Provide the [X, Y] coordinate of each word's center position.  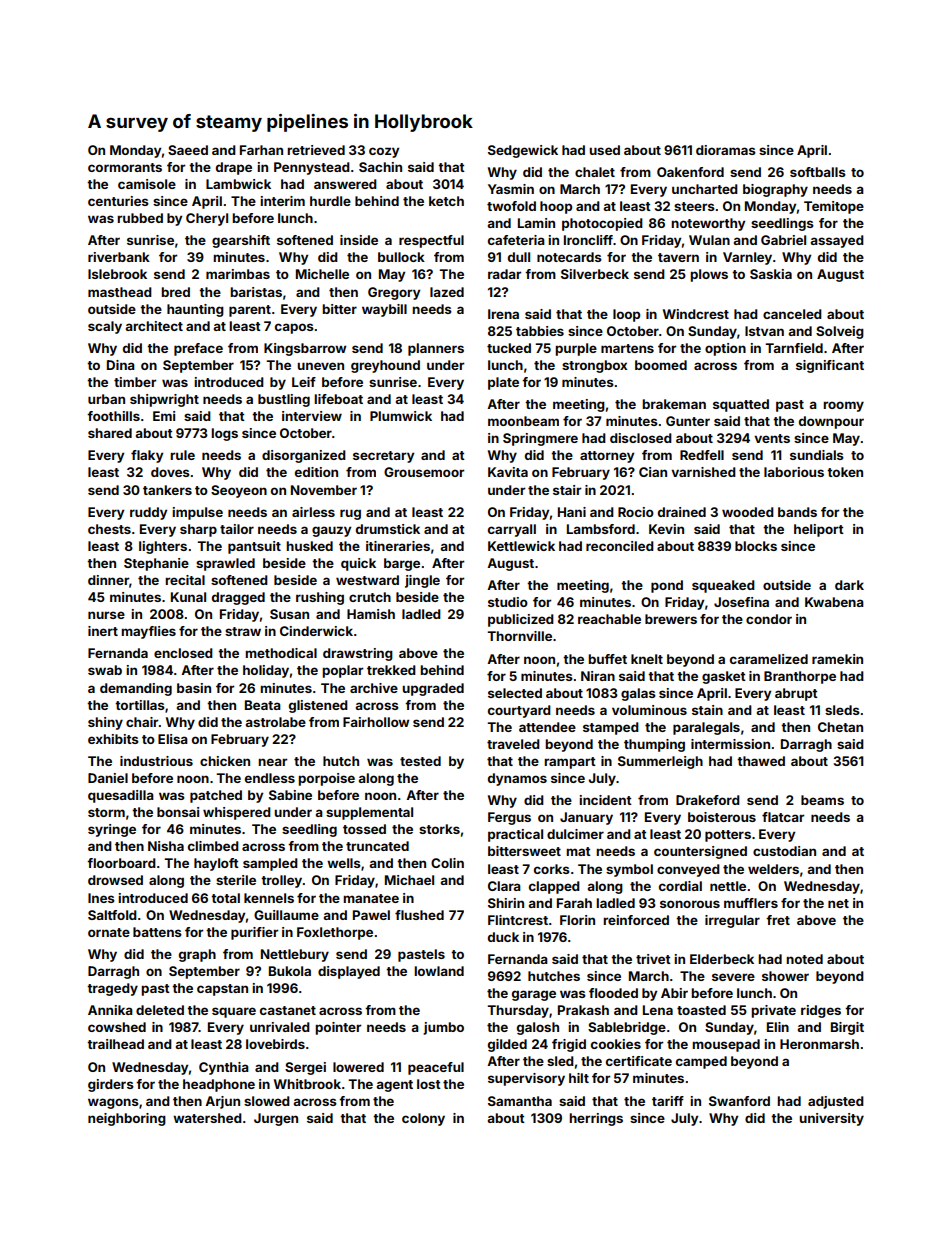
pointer [338, 1028]
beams [822, 800]
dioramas [726, 150]
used [604, 150]
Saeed [188, 150]
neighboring [127, 1119]
